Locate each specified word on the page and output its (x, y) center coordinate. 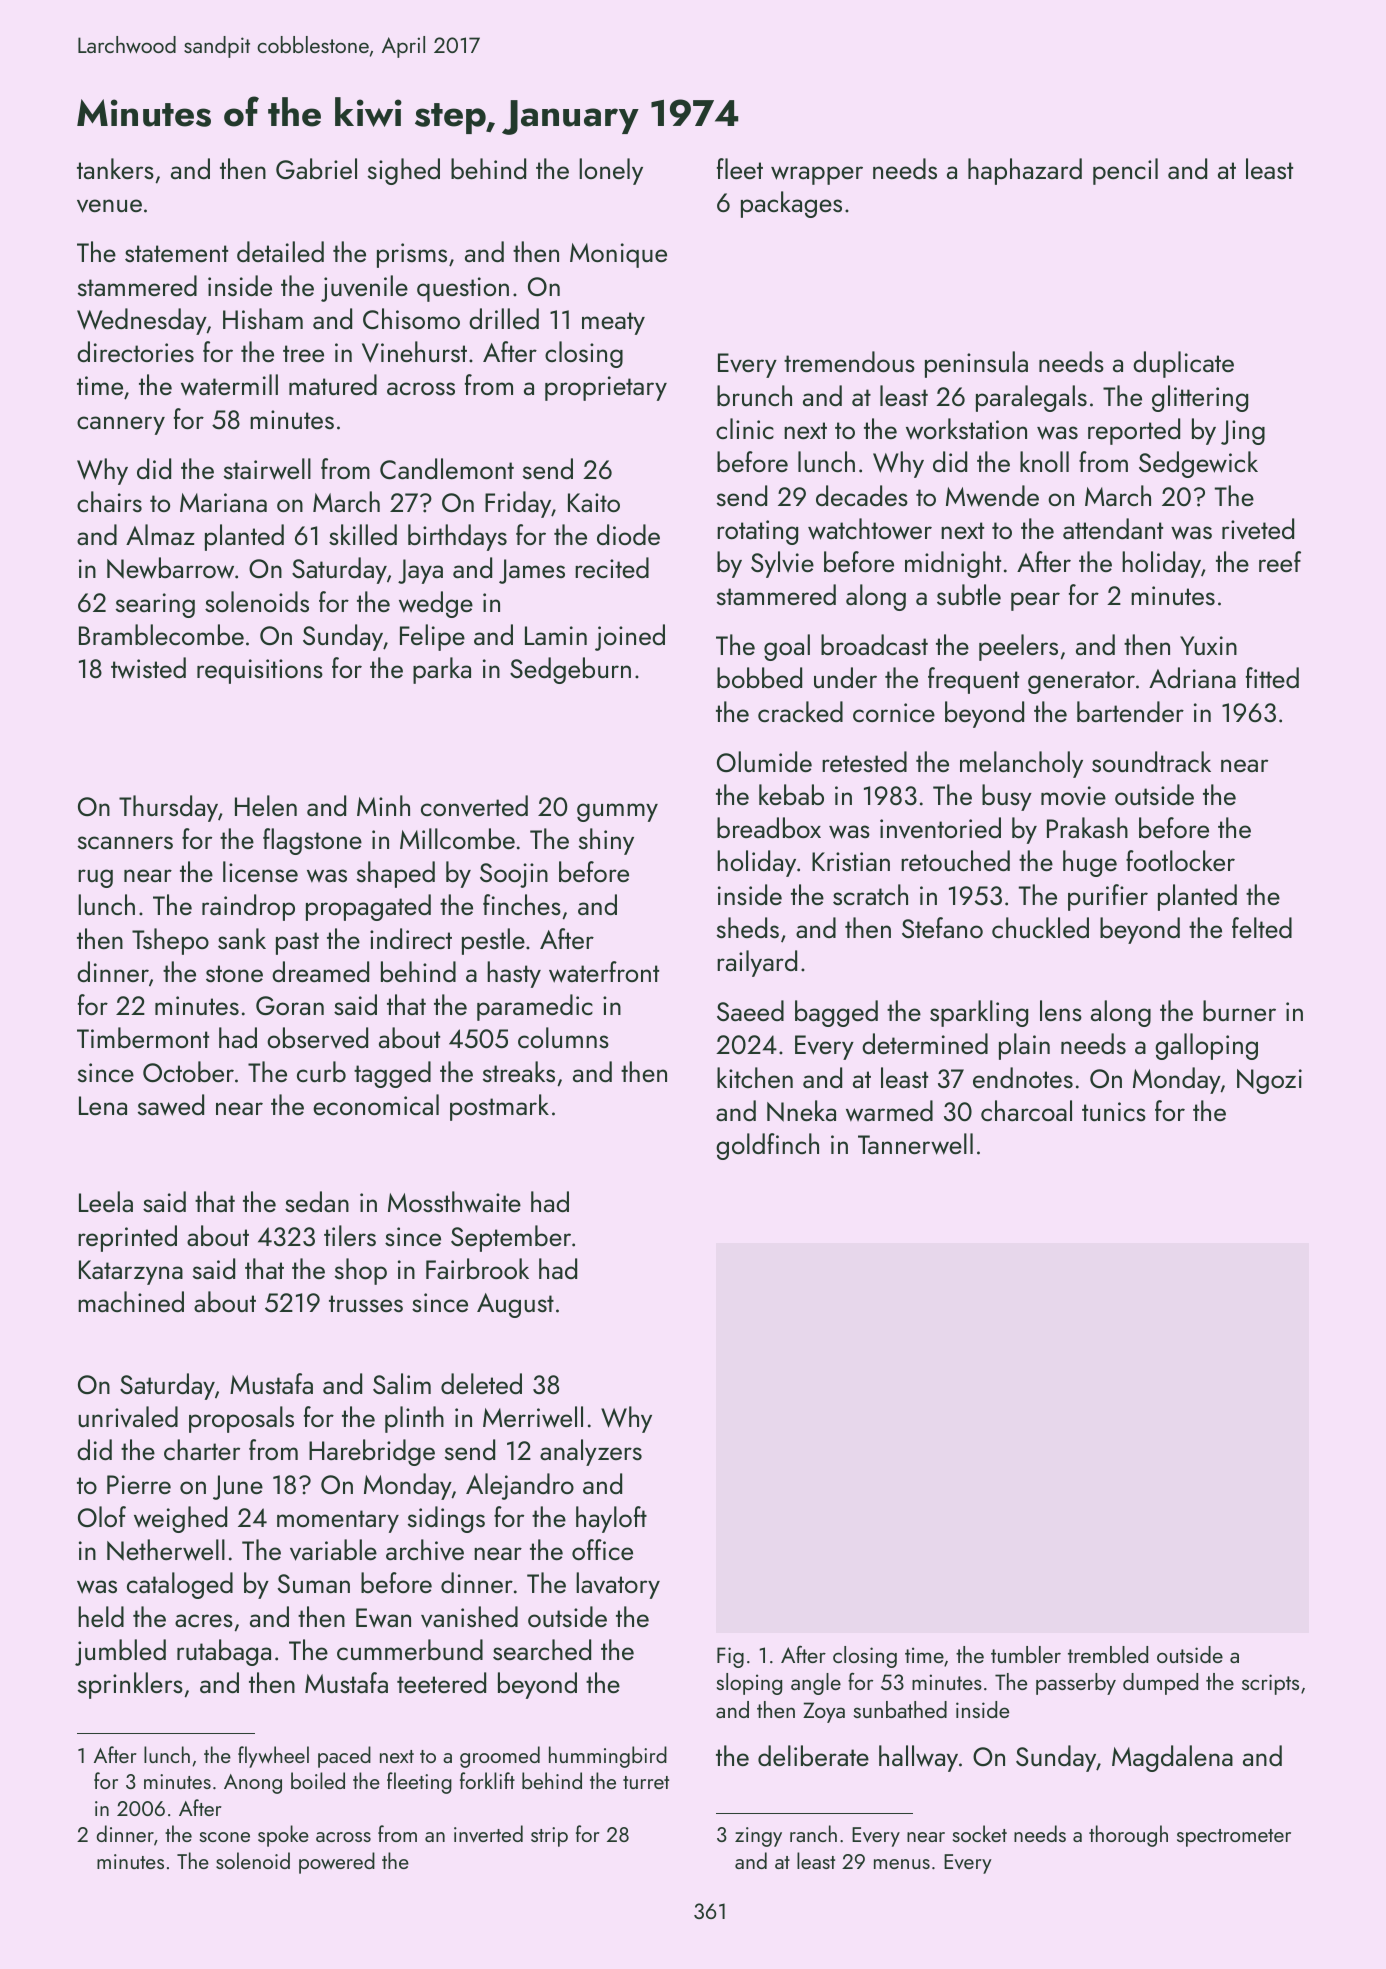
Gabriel (316, 168)
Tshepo (170, 941)
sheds (748, 927)
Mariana (223, 502)
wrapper (817, 175)
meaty (613, 323)
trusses (366, 1303)
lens (1061, 1010)
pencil (1125, 171)
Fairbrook (477, 1268)
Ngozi (1269, 1081)
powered (337, 1863)
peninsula (976, 364)
